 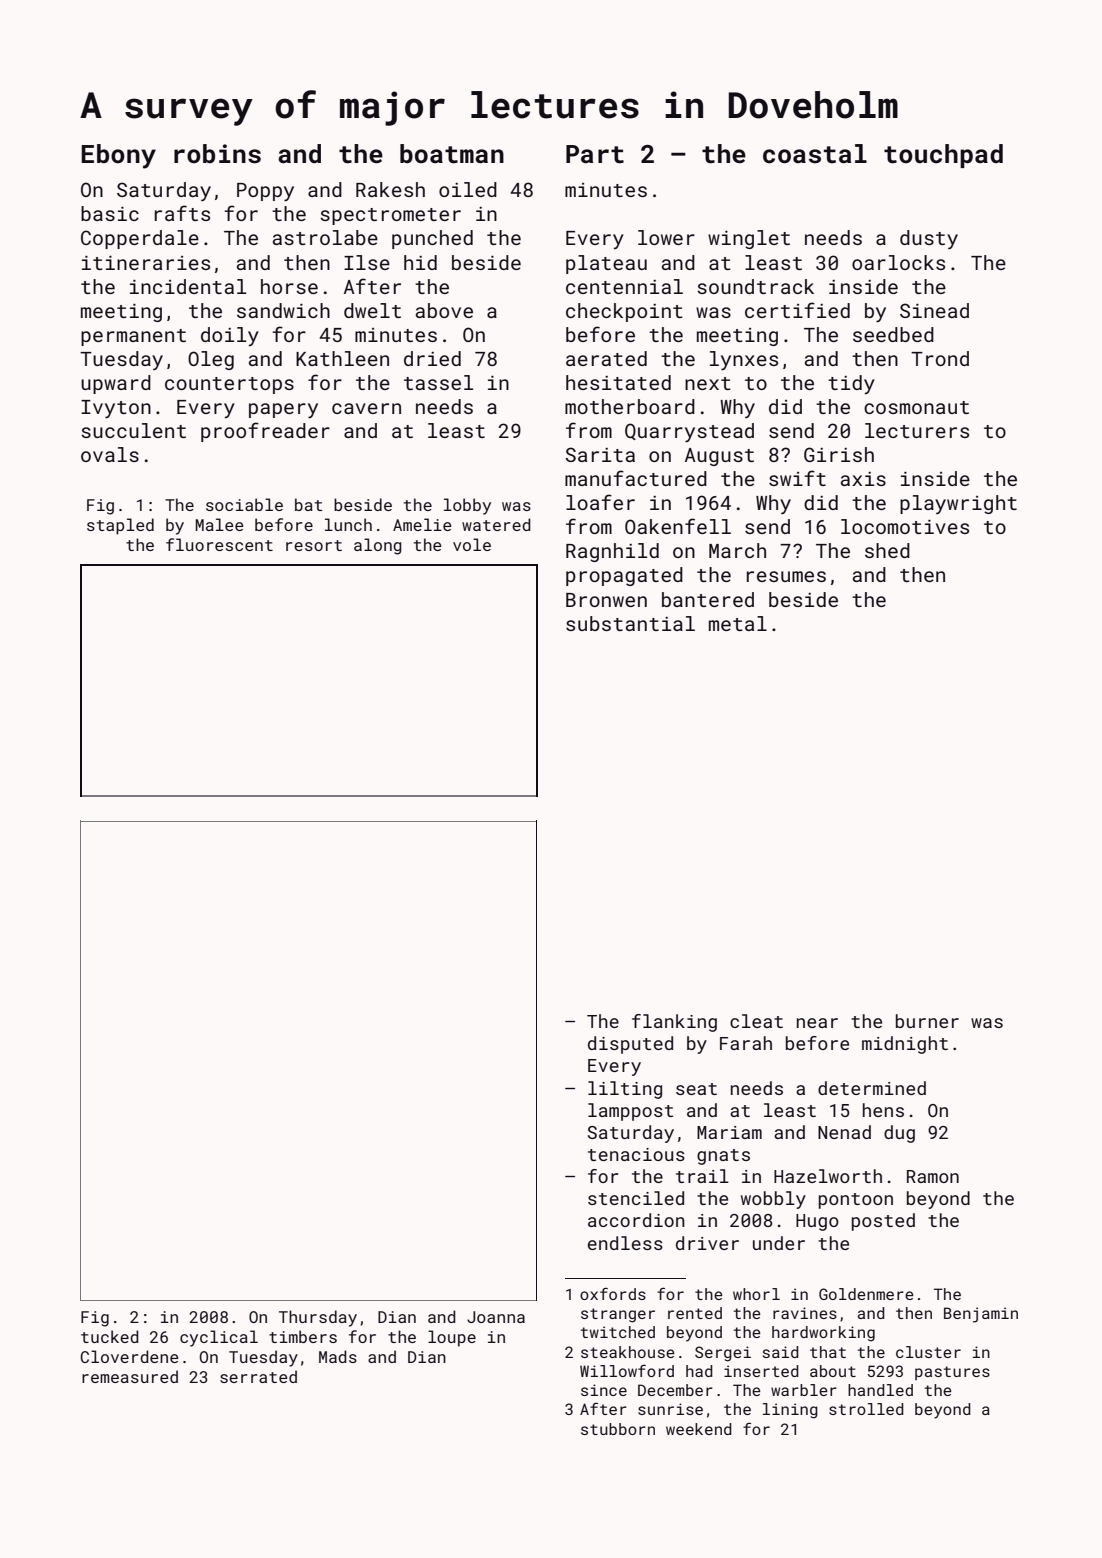 What do you see at coordinates (219, 1338) in the page?
I see `cyclical` at bounding box center [219, 1338].
